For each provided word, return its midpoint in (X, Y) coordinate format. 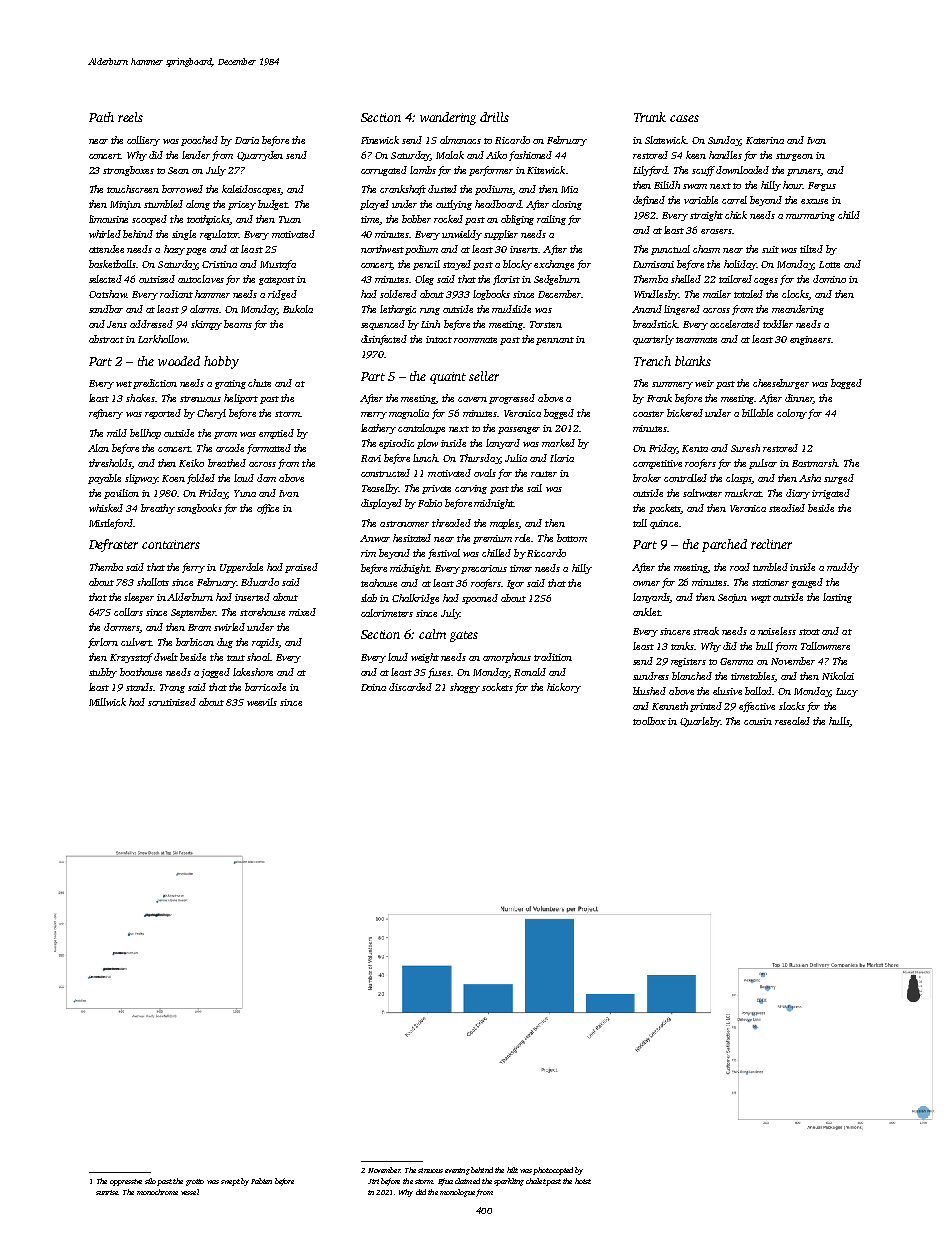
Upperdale (241, 568)
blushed (649, 691)
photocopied (553, 1171)
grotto (195, 1182)
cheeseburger (781, 384)
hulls (839, 722)
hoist (583, 1181)
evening (457, 1171)
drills (494, 117)
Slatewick (665, 140)
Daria (247, 140)
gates (464, 636)
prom (225, 435)
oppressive (126, 1182)
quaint (448, 378)
